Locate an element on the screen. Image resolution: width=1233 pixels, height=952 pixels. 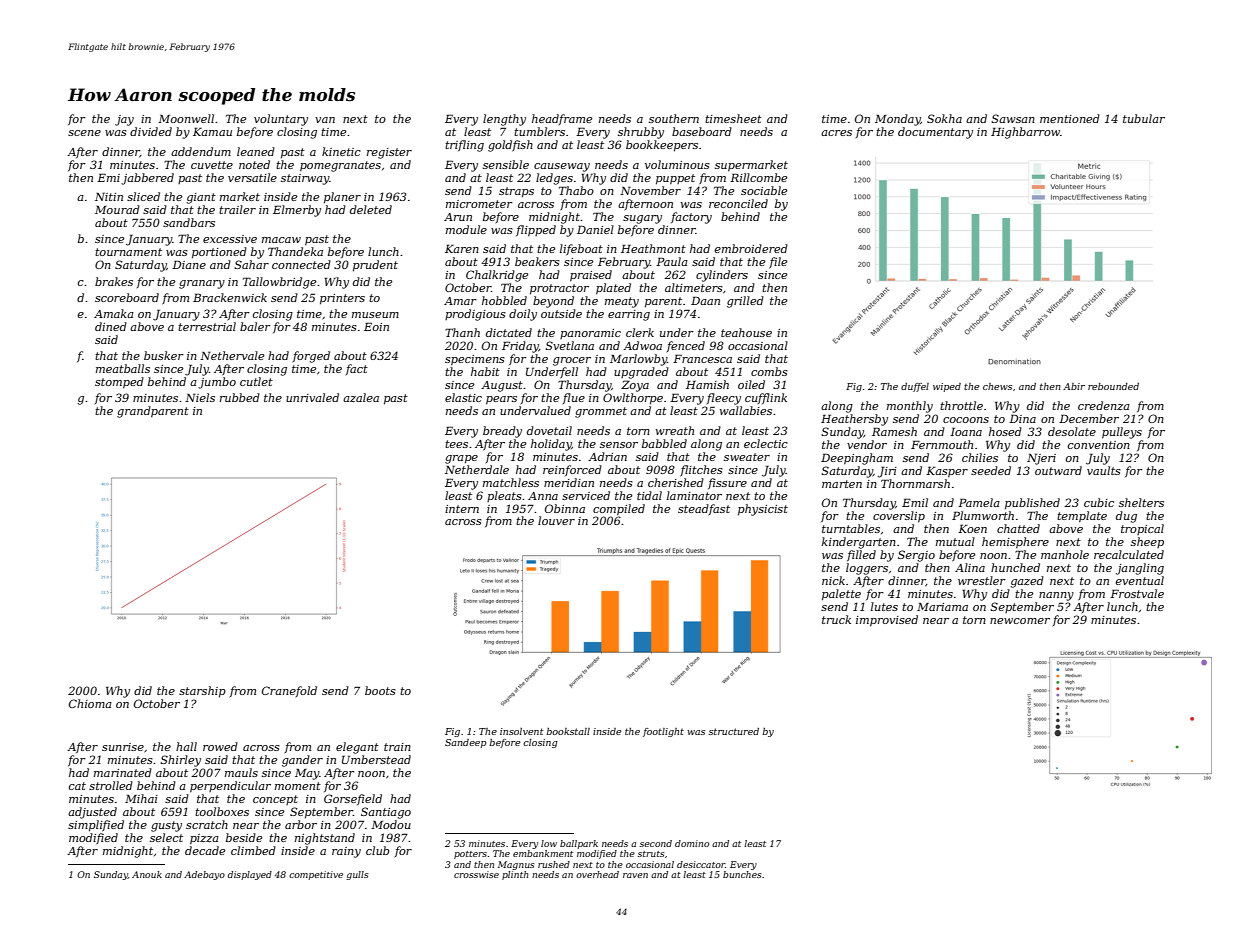
climbed is located at coordinates (253, 850).
